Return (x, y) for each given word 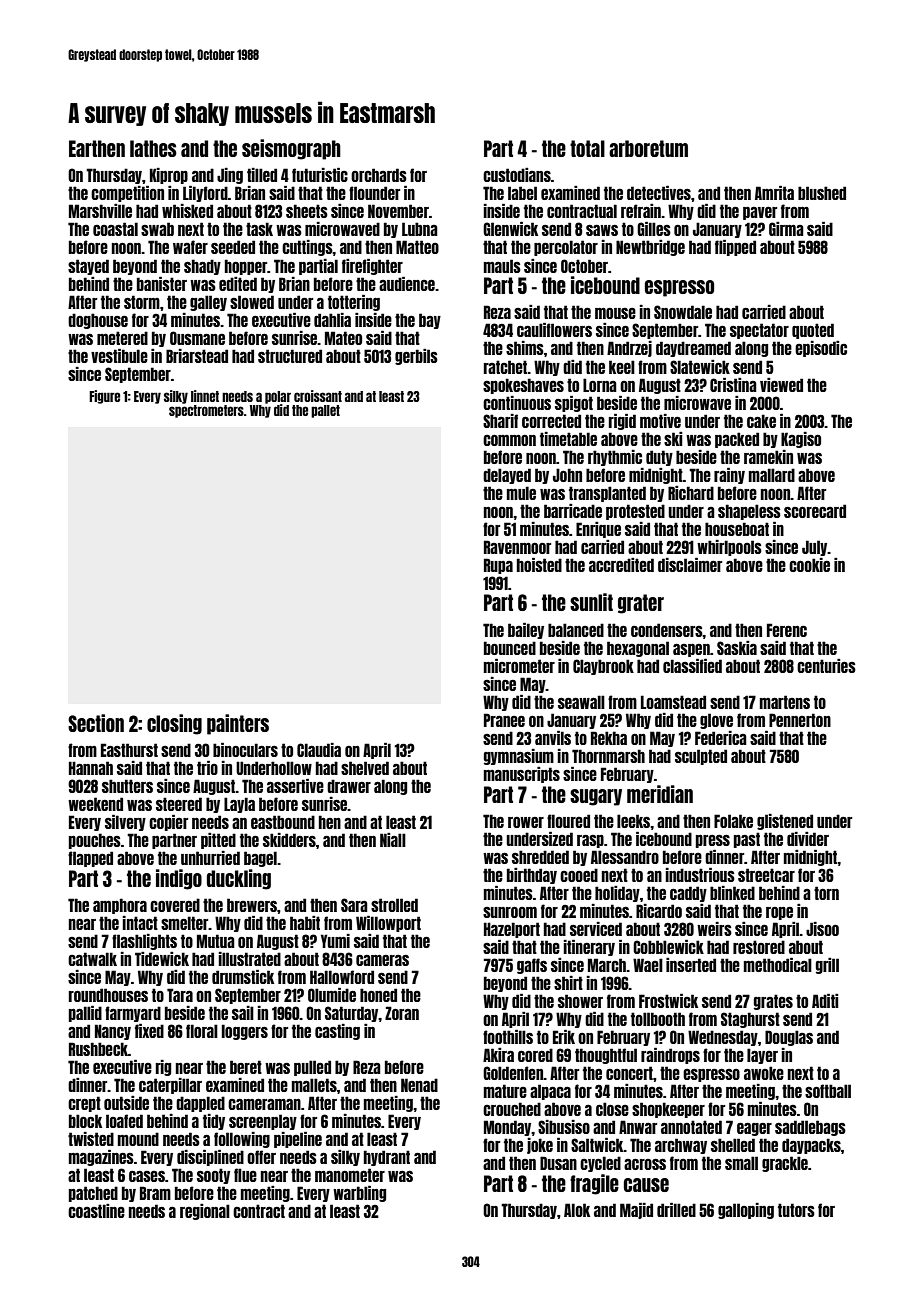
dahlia (332, 320)
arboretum (648, 148)
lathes (153, 148)
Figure (104, 397)
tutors (796, 1210)
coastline (96, 1211)
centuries (826, 666)
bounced (510, 648)
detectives (659, 193)
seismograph (291, 149)
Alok (577, 1210)
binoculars (245, 750)
